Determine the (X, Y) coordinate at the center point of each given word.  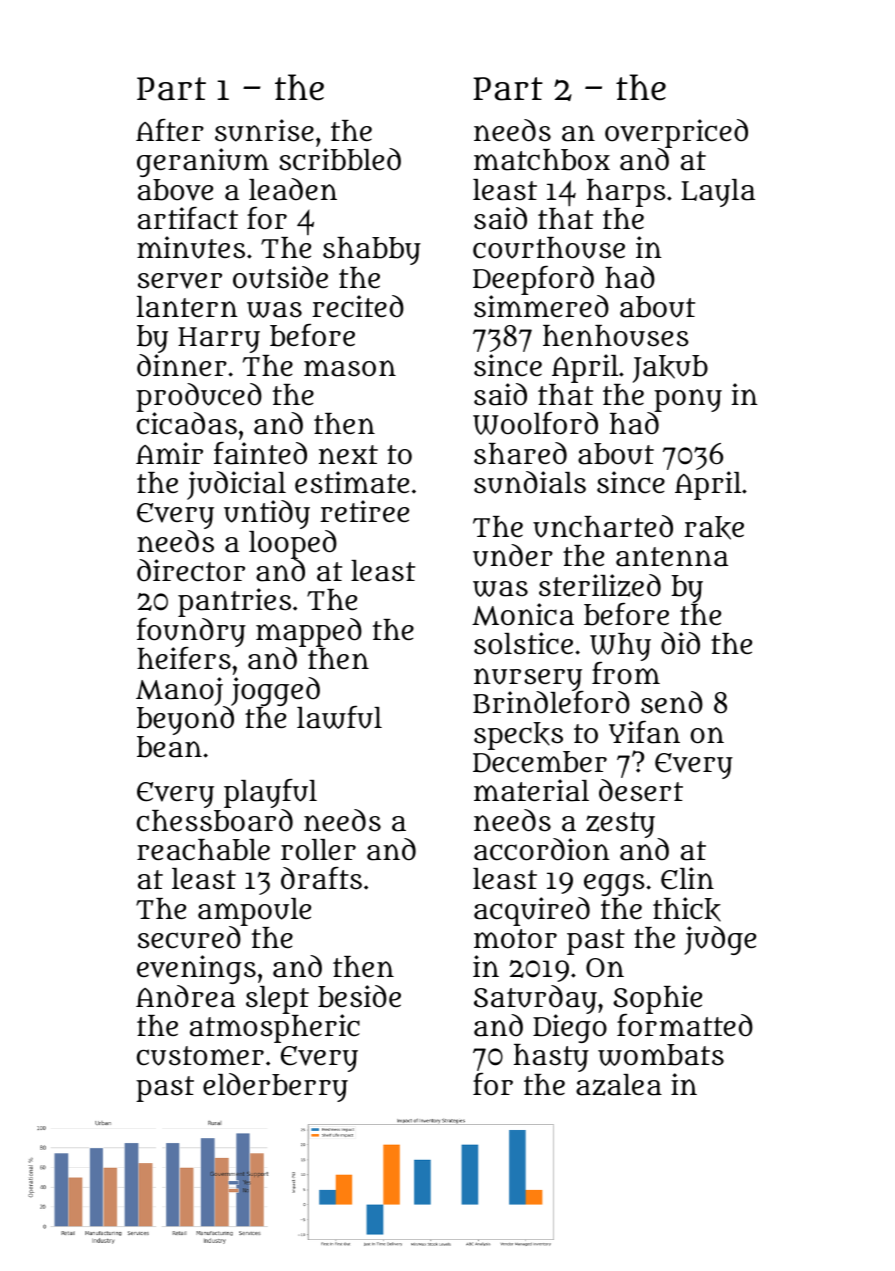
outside (280, 277)
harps (626, 193)
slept (277, 1000)
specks (518, 736)
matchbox (542, 160)
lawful (339, 717)
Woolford (535, 423)
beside (359, 996)
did (680, 643)
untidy (267, 514)
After (170, 130)
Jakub (670, 369)
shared (520, 453)
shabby (372, 251)
